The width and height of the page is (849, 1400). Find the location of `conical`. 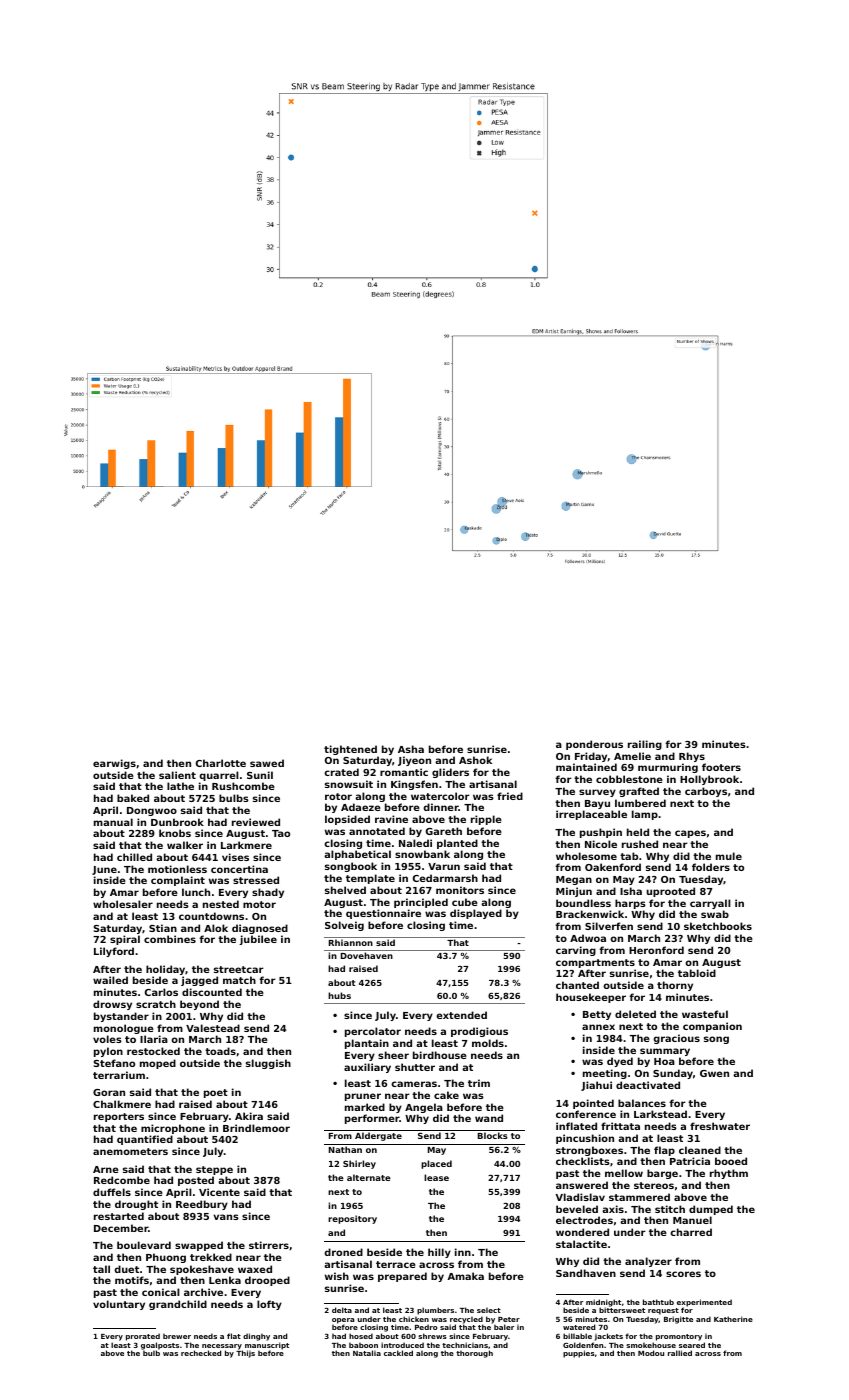

conical is located at coordinates (161, 1292).
